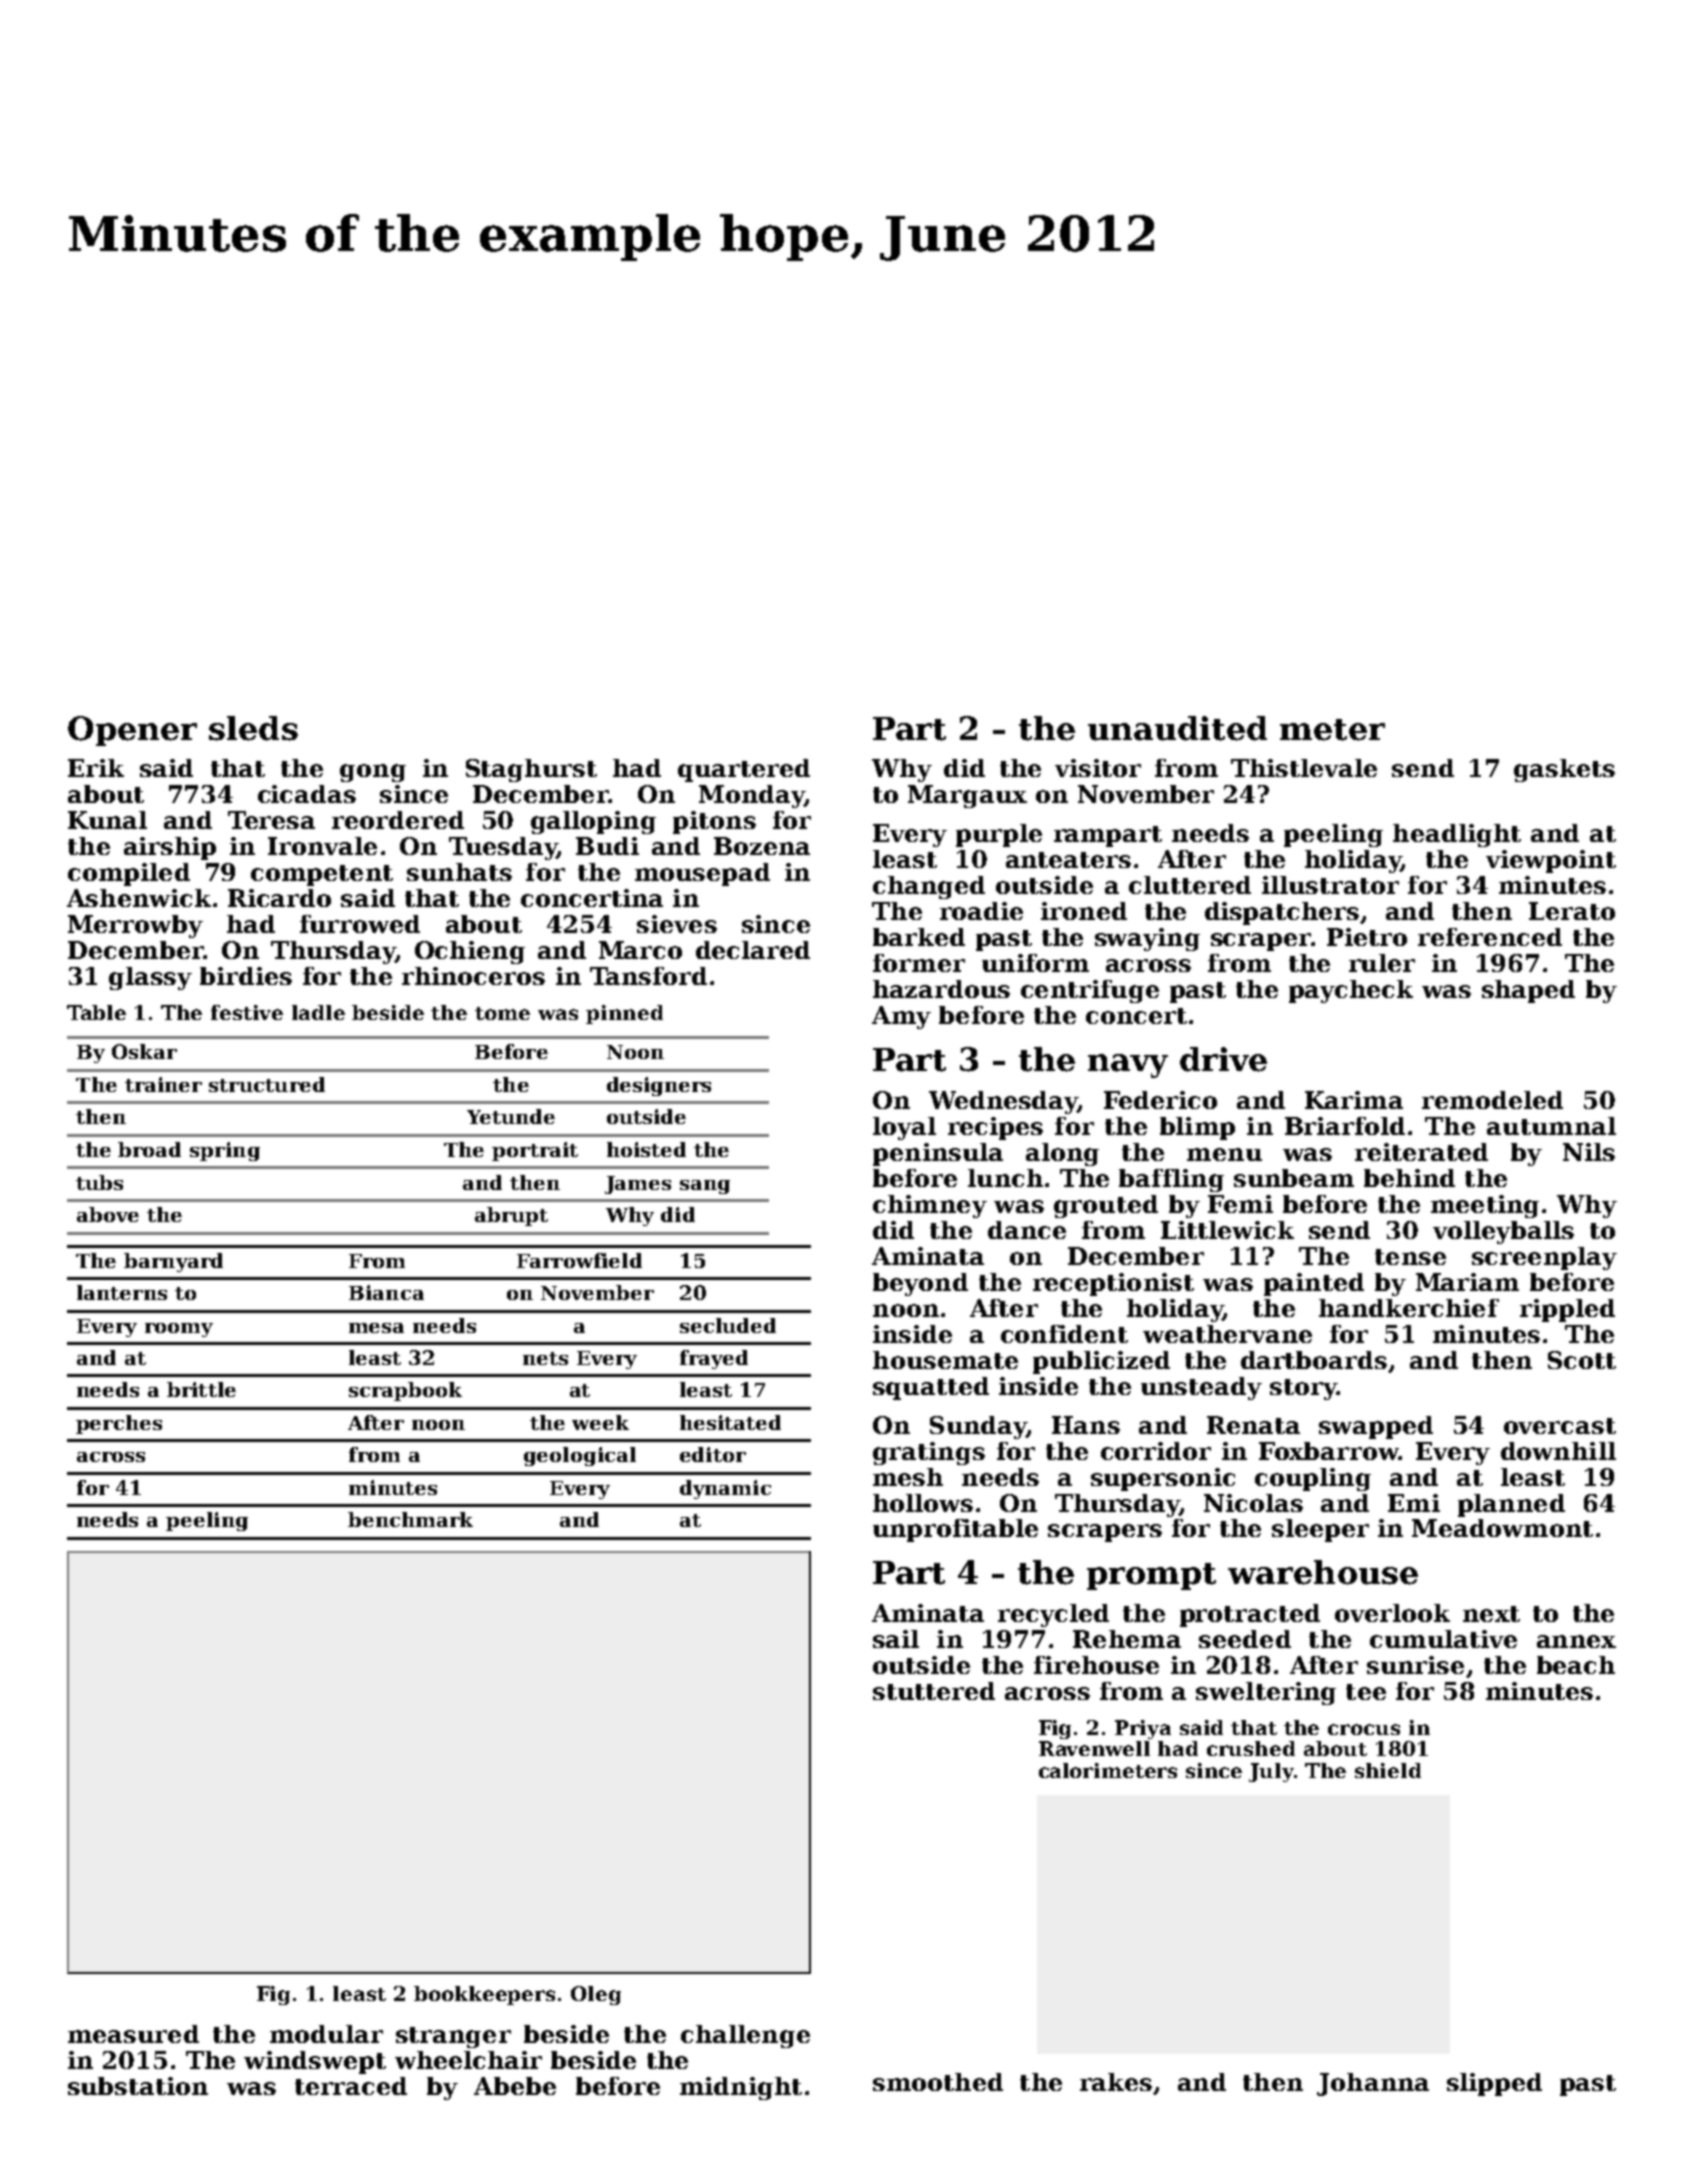  What do you see at coordinates (978, 1427) in the screenshot?
I see `Sunday` at bounding box center [978, 1427].
